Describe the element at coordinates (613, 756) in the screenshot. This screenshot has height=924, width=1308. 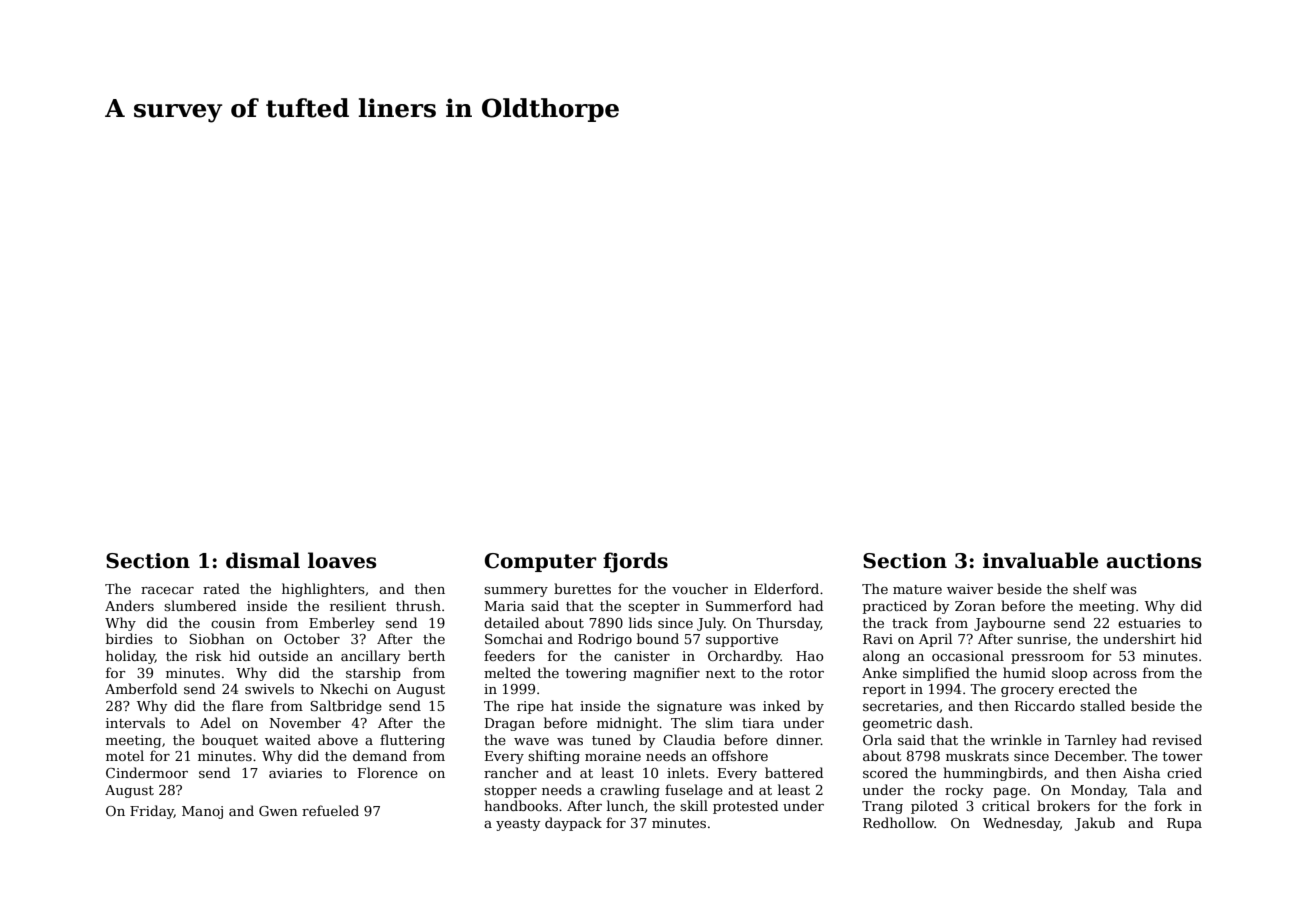
I see `moraine` at that location.
